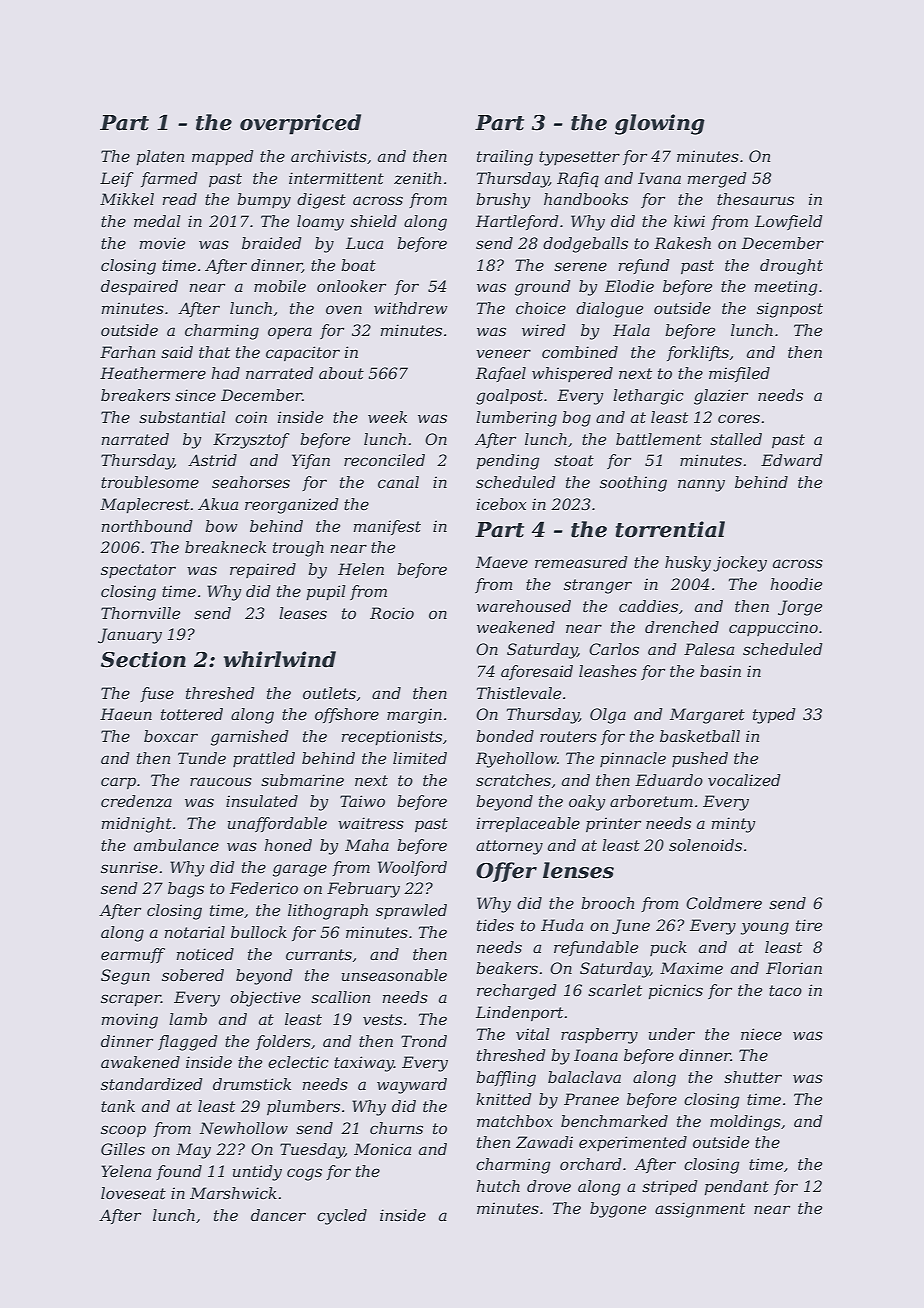  What do you see at coordinates (774, 716) in the screenshot?
I see `typed` at bounding box center [774, 716].
